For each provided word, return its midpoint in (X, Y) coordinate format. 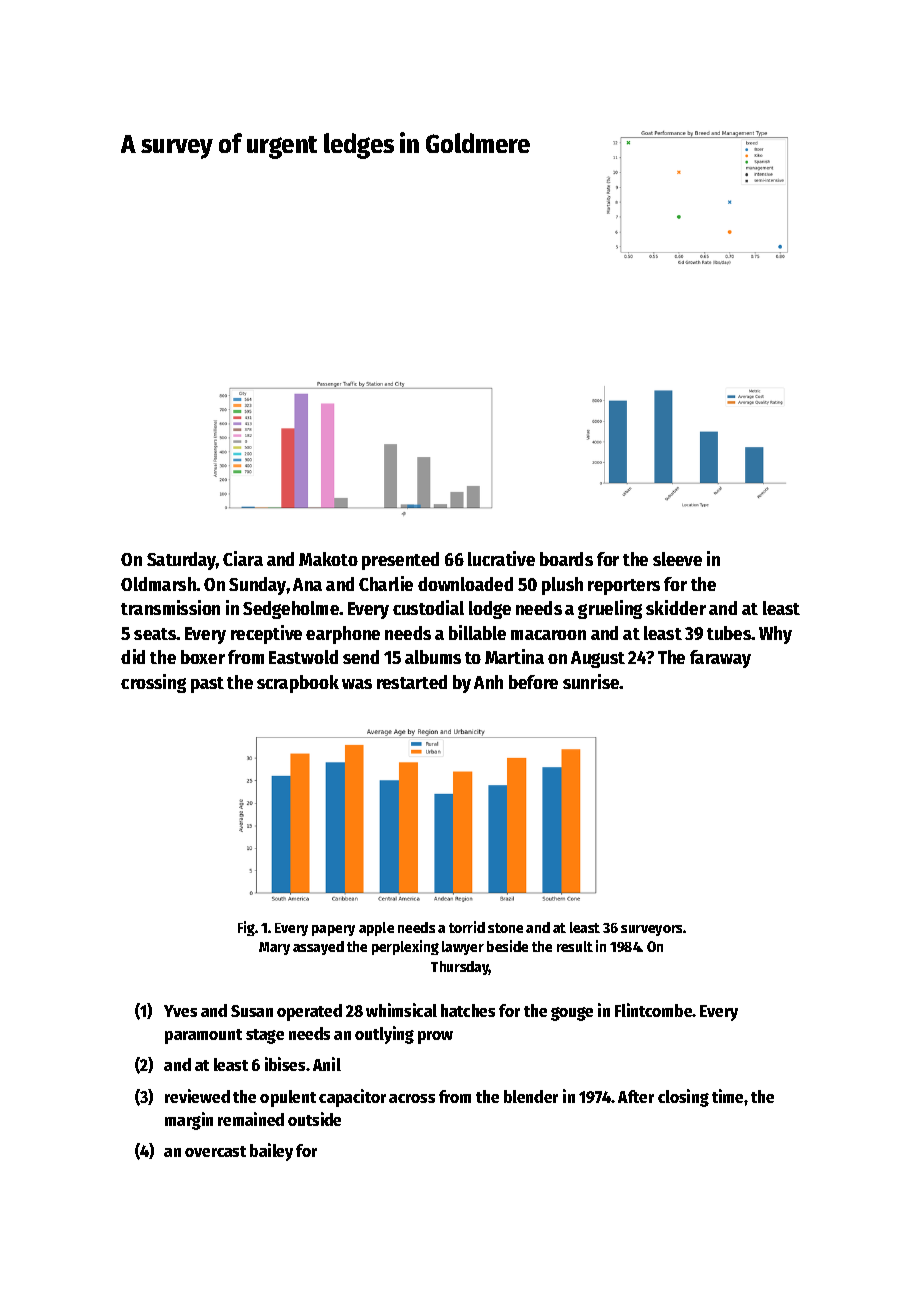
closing (683, 1098)
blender (531, 1096)
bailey (271, 1152)
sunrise (591, 681)
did (133, 656)
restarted (412, 682)
